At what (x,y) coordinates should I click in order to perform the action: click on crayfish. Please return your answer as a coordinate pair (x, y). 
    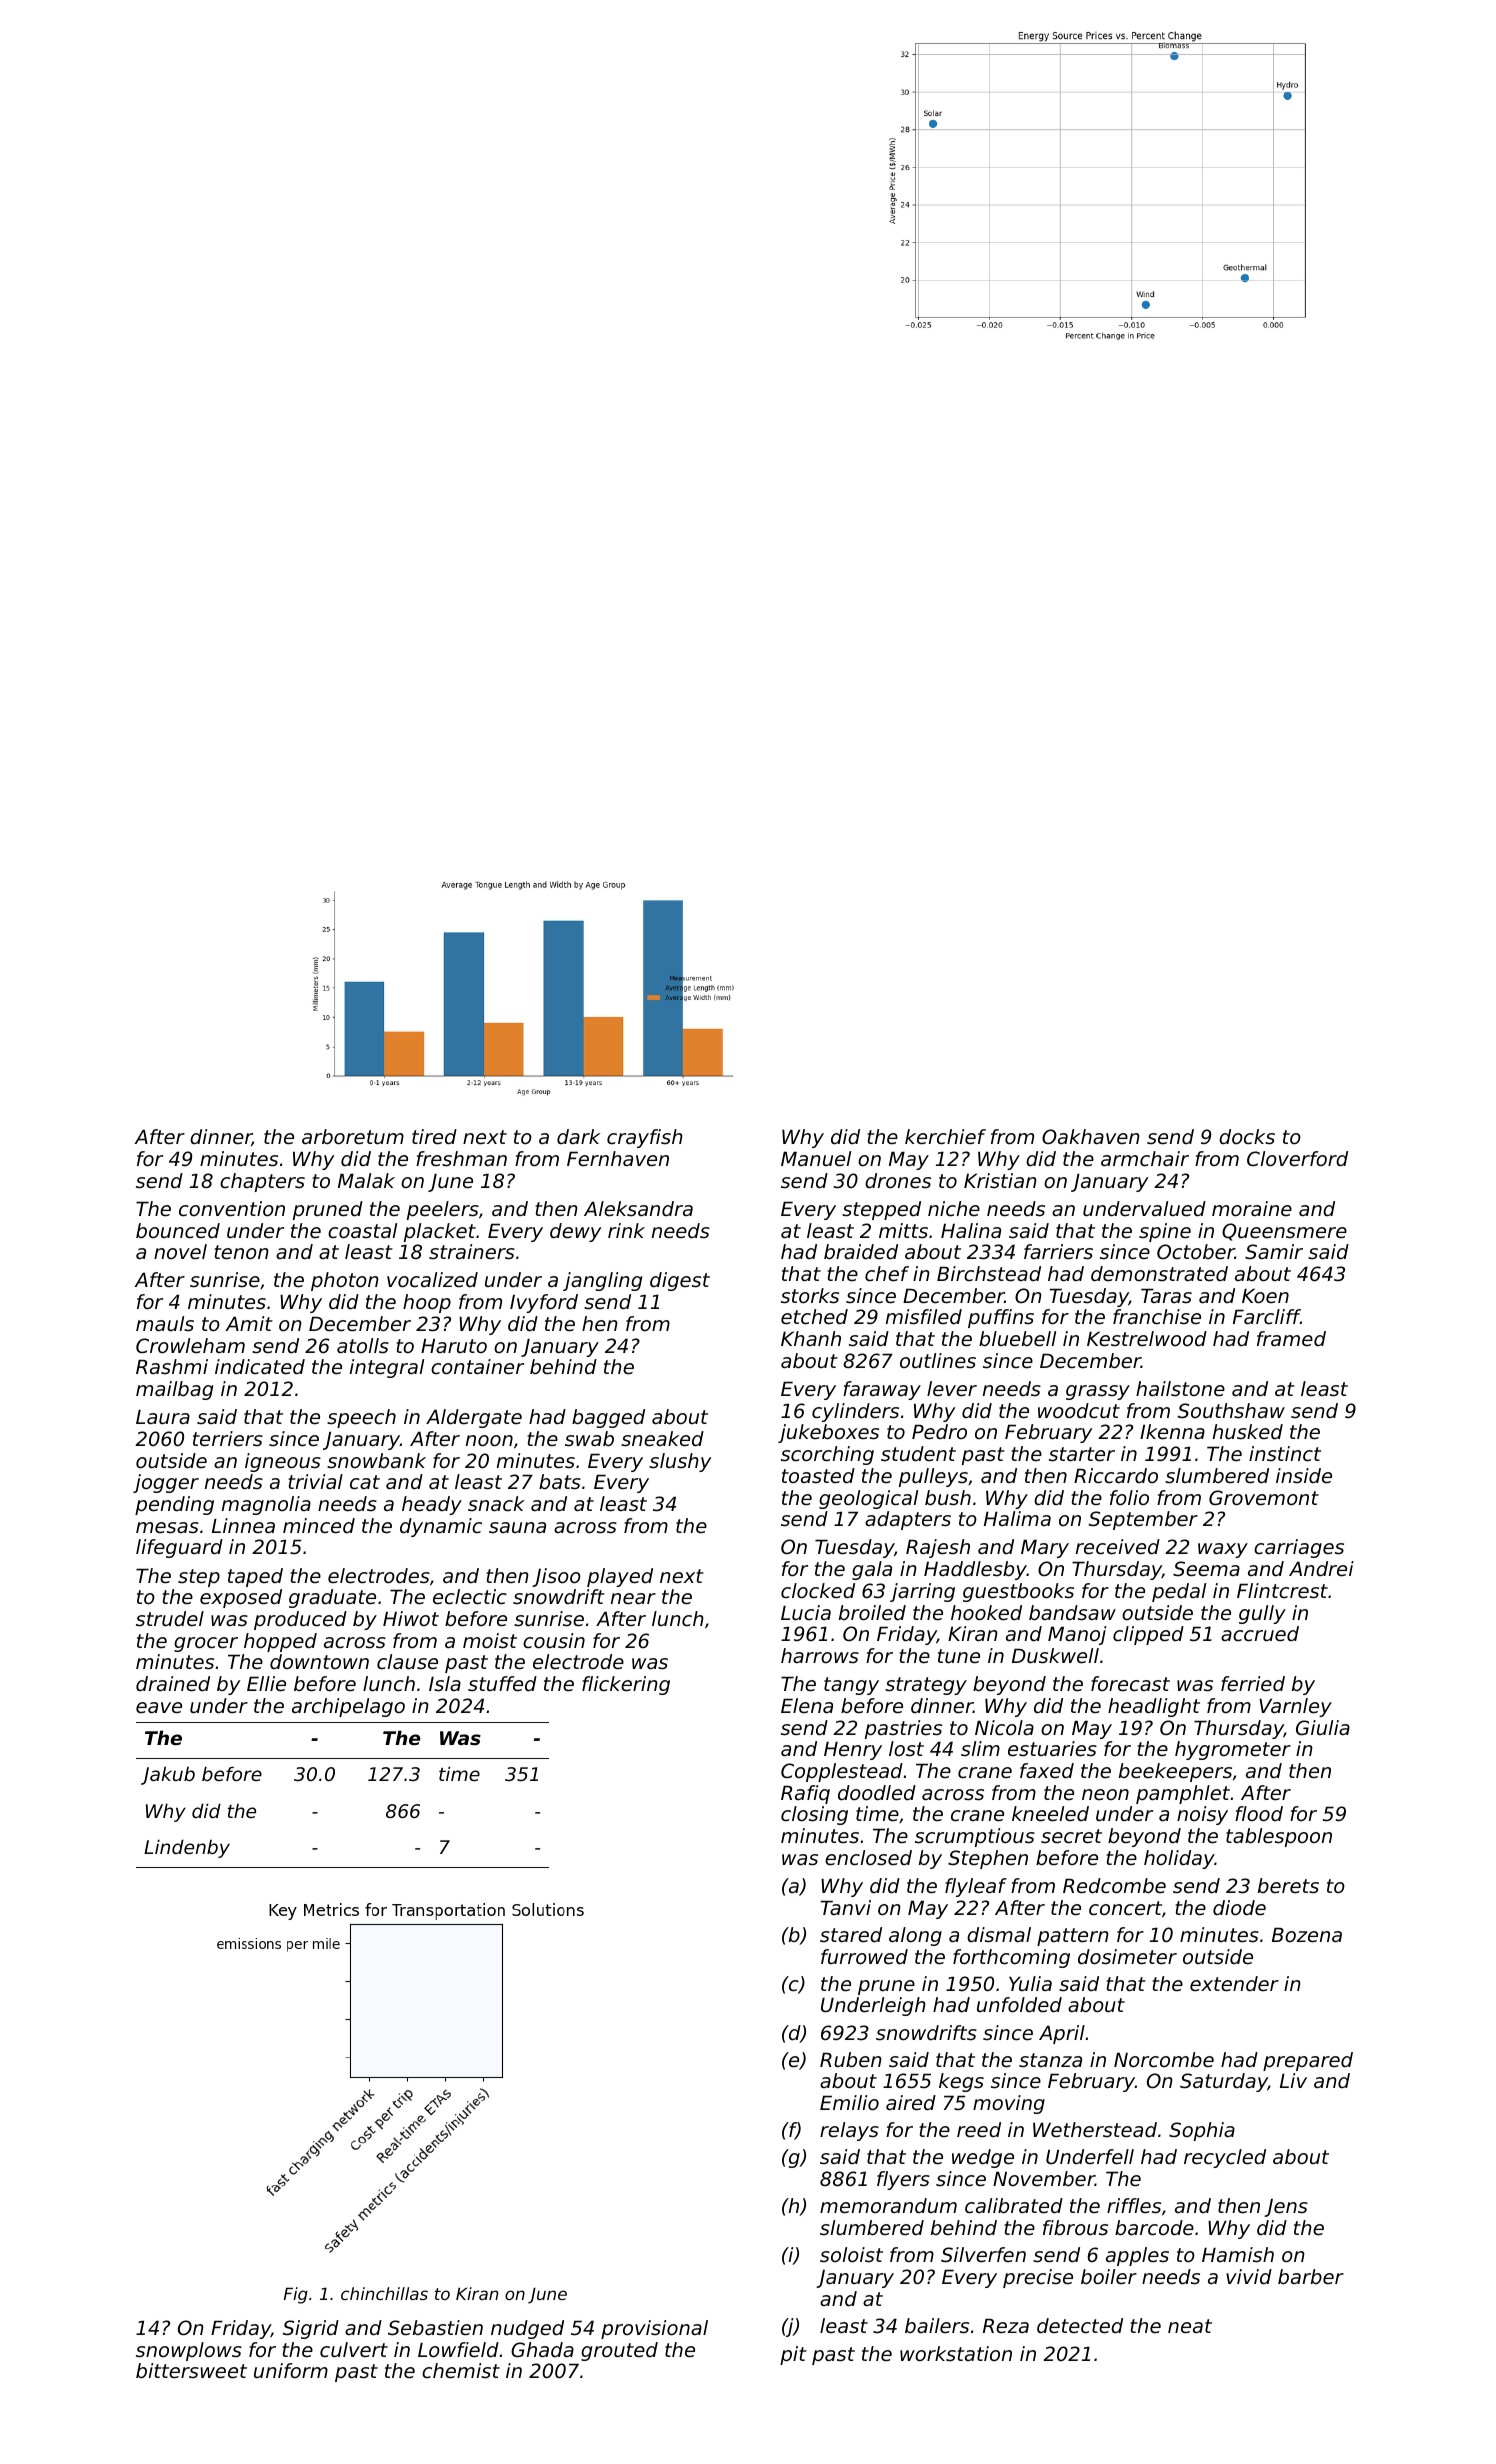
    Looking at the image, I should click on (645, 1138).
